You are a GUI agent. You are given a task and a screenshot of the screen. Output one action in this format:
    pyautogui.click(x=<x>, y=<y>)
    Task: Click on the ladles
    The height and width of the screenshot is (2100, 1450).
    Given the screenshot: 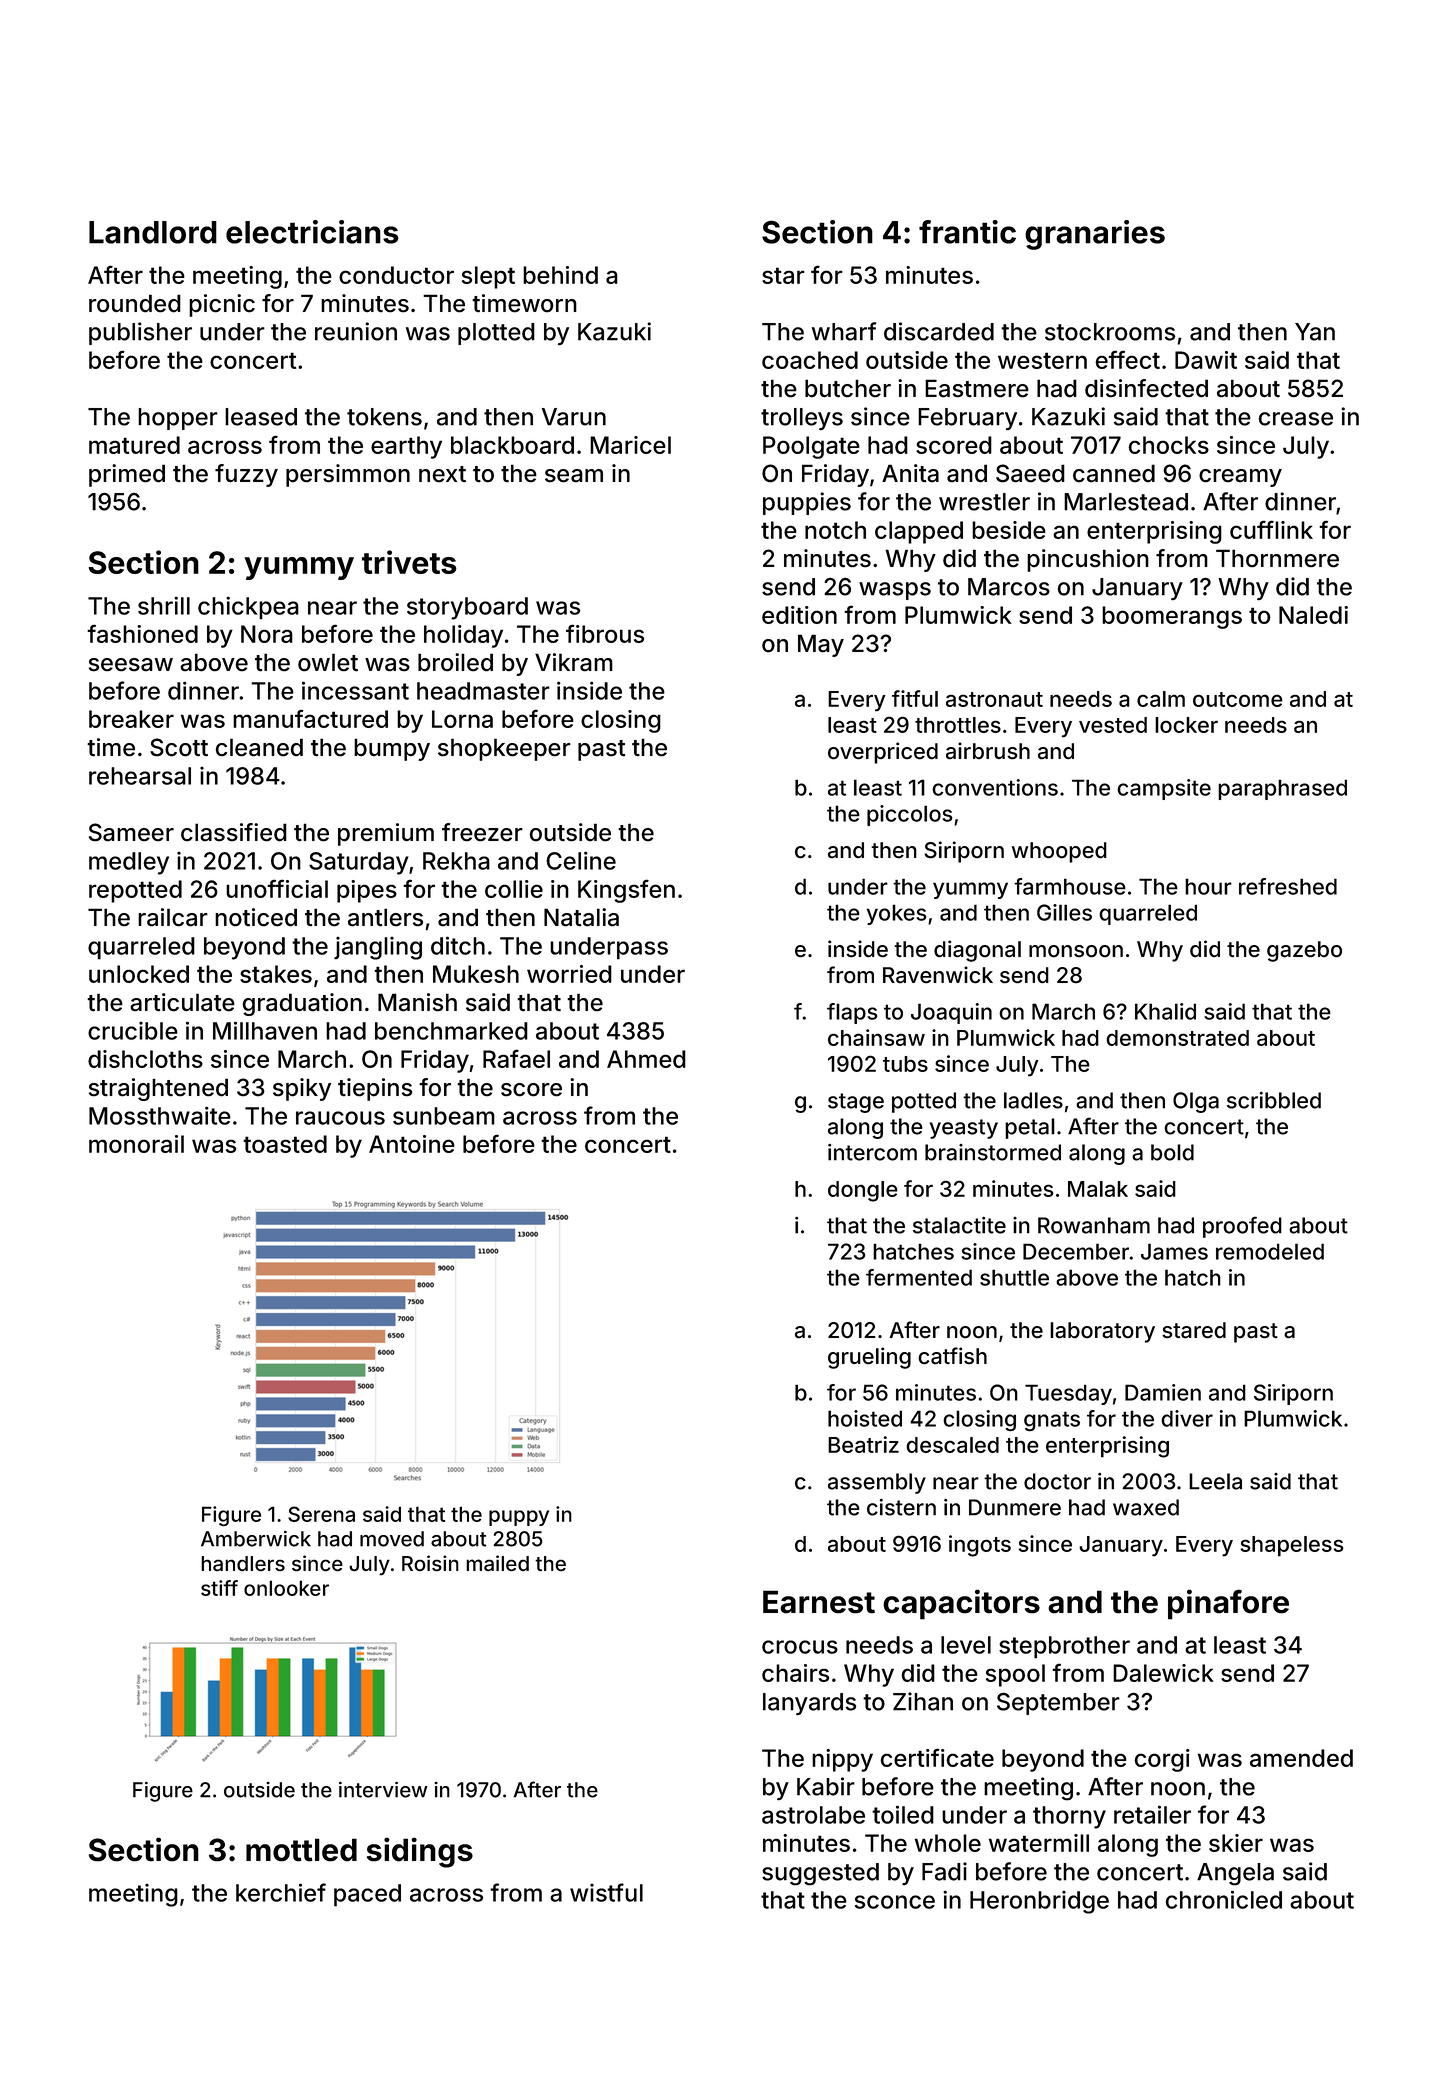 What is the action you would take?
    pyautogui.click(x=1033, y=1100)
